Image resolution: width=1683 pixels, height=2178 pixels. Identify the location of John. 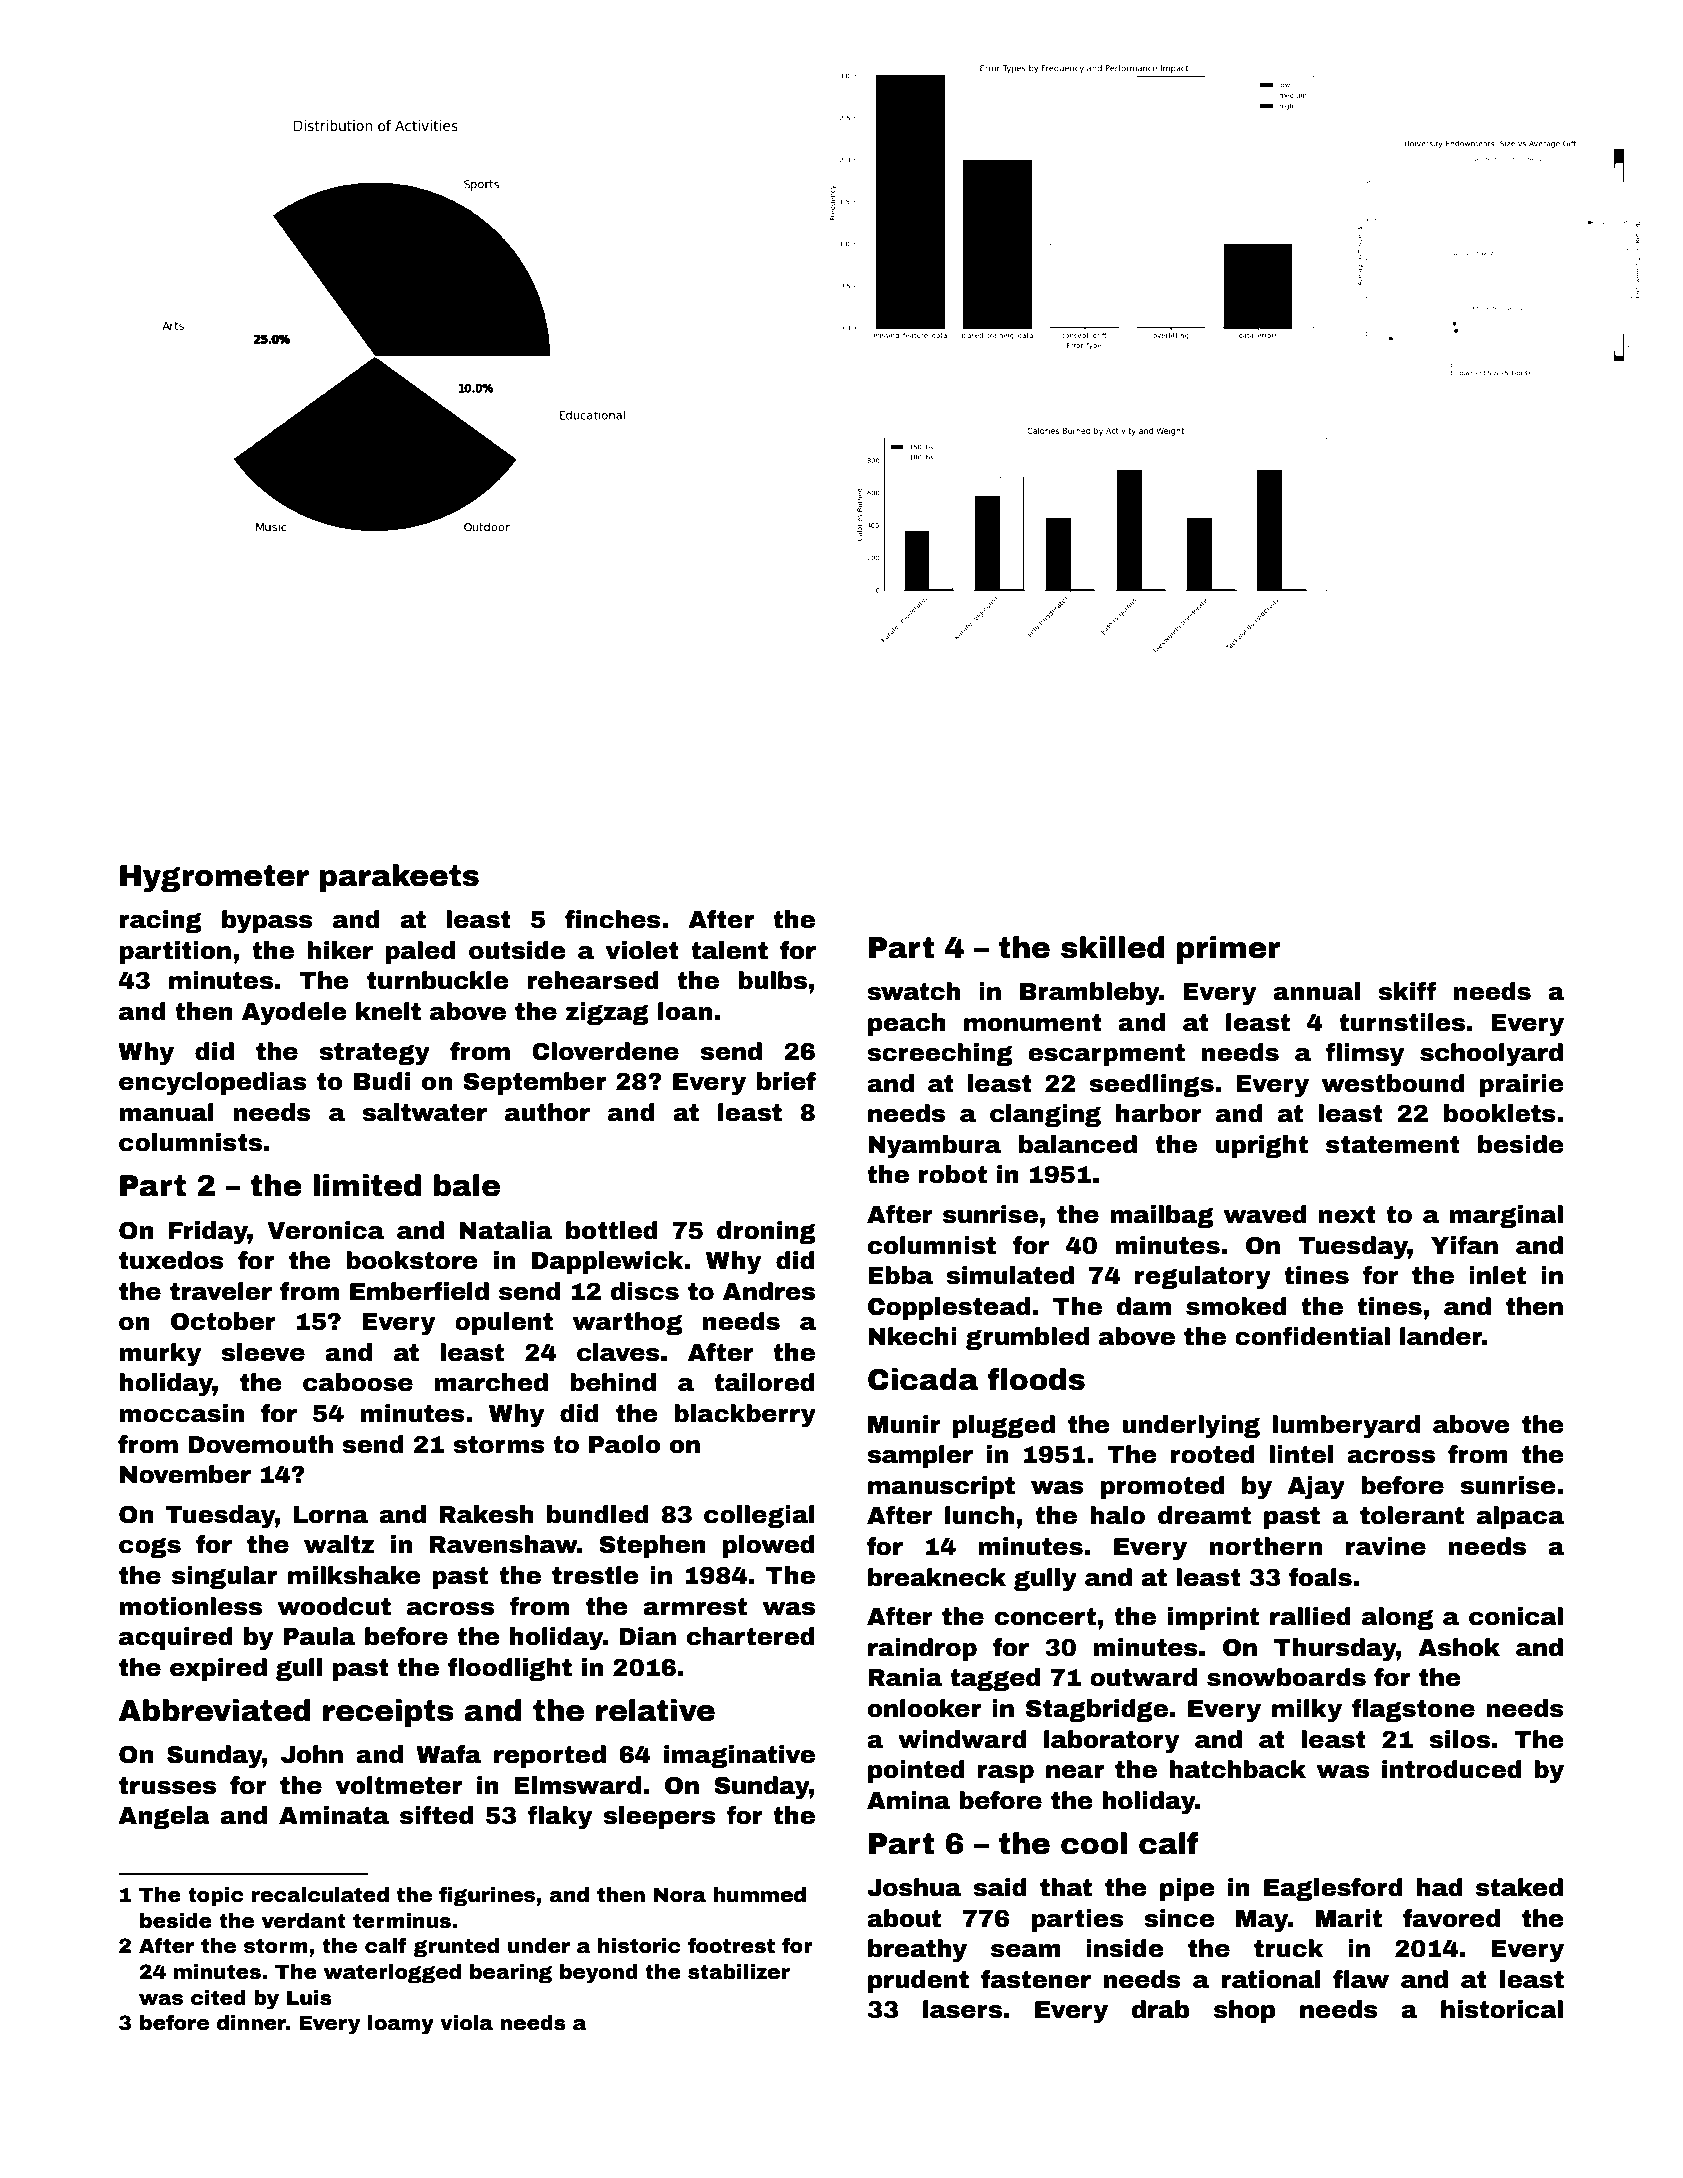
(312, 1754).
